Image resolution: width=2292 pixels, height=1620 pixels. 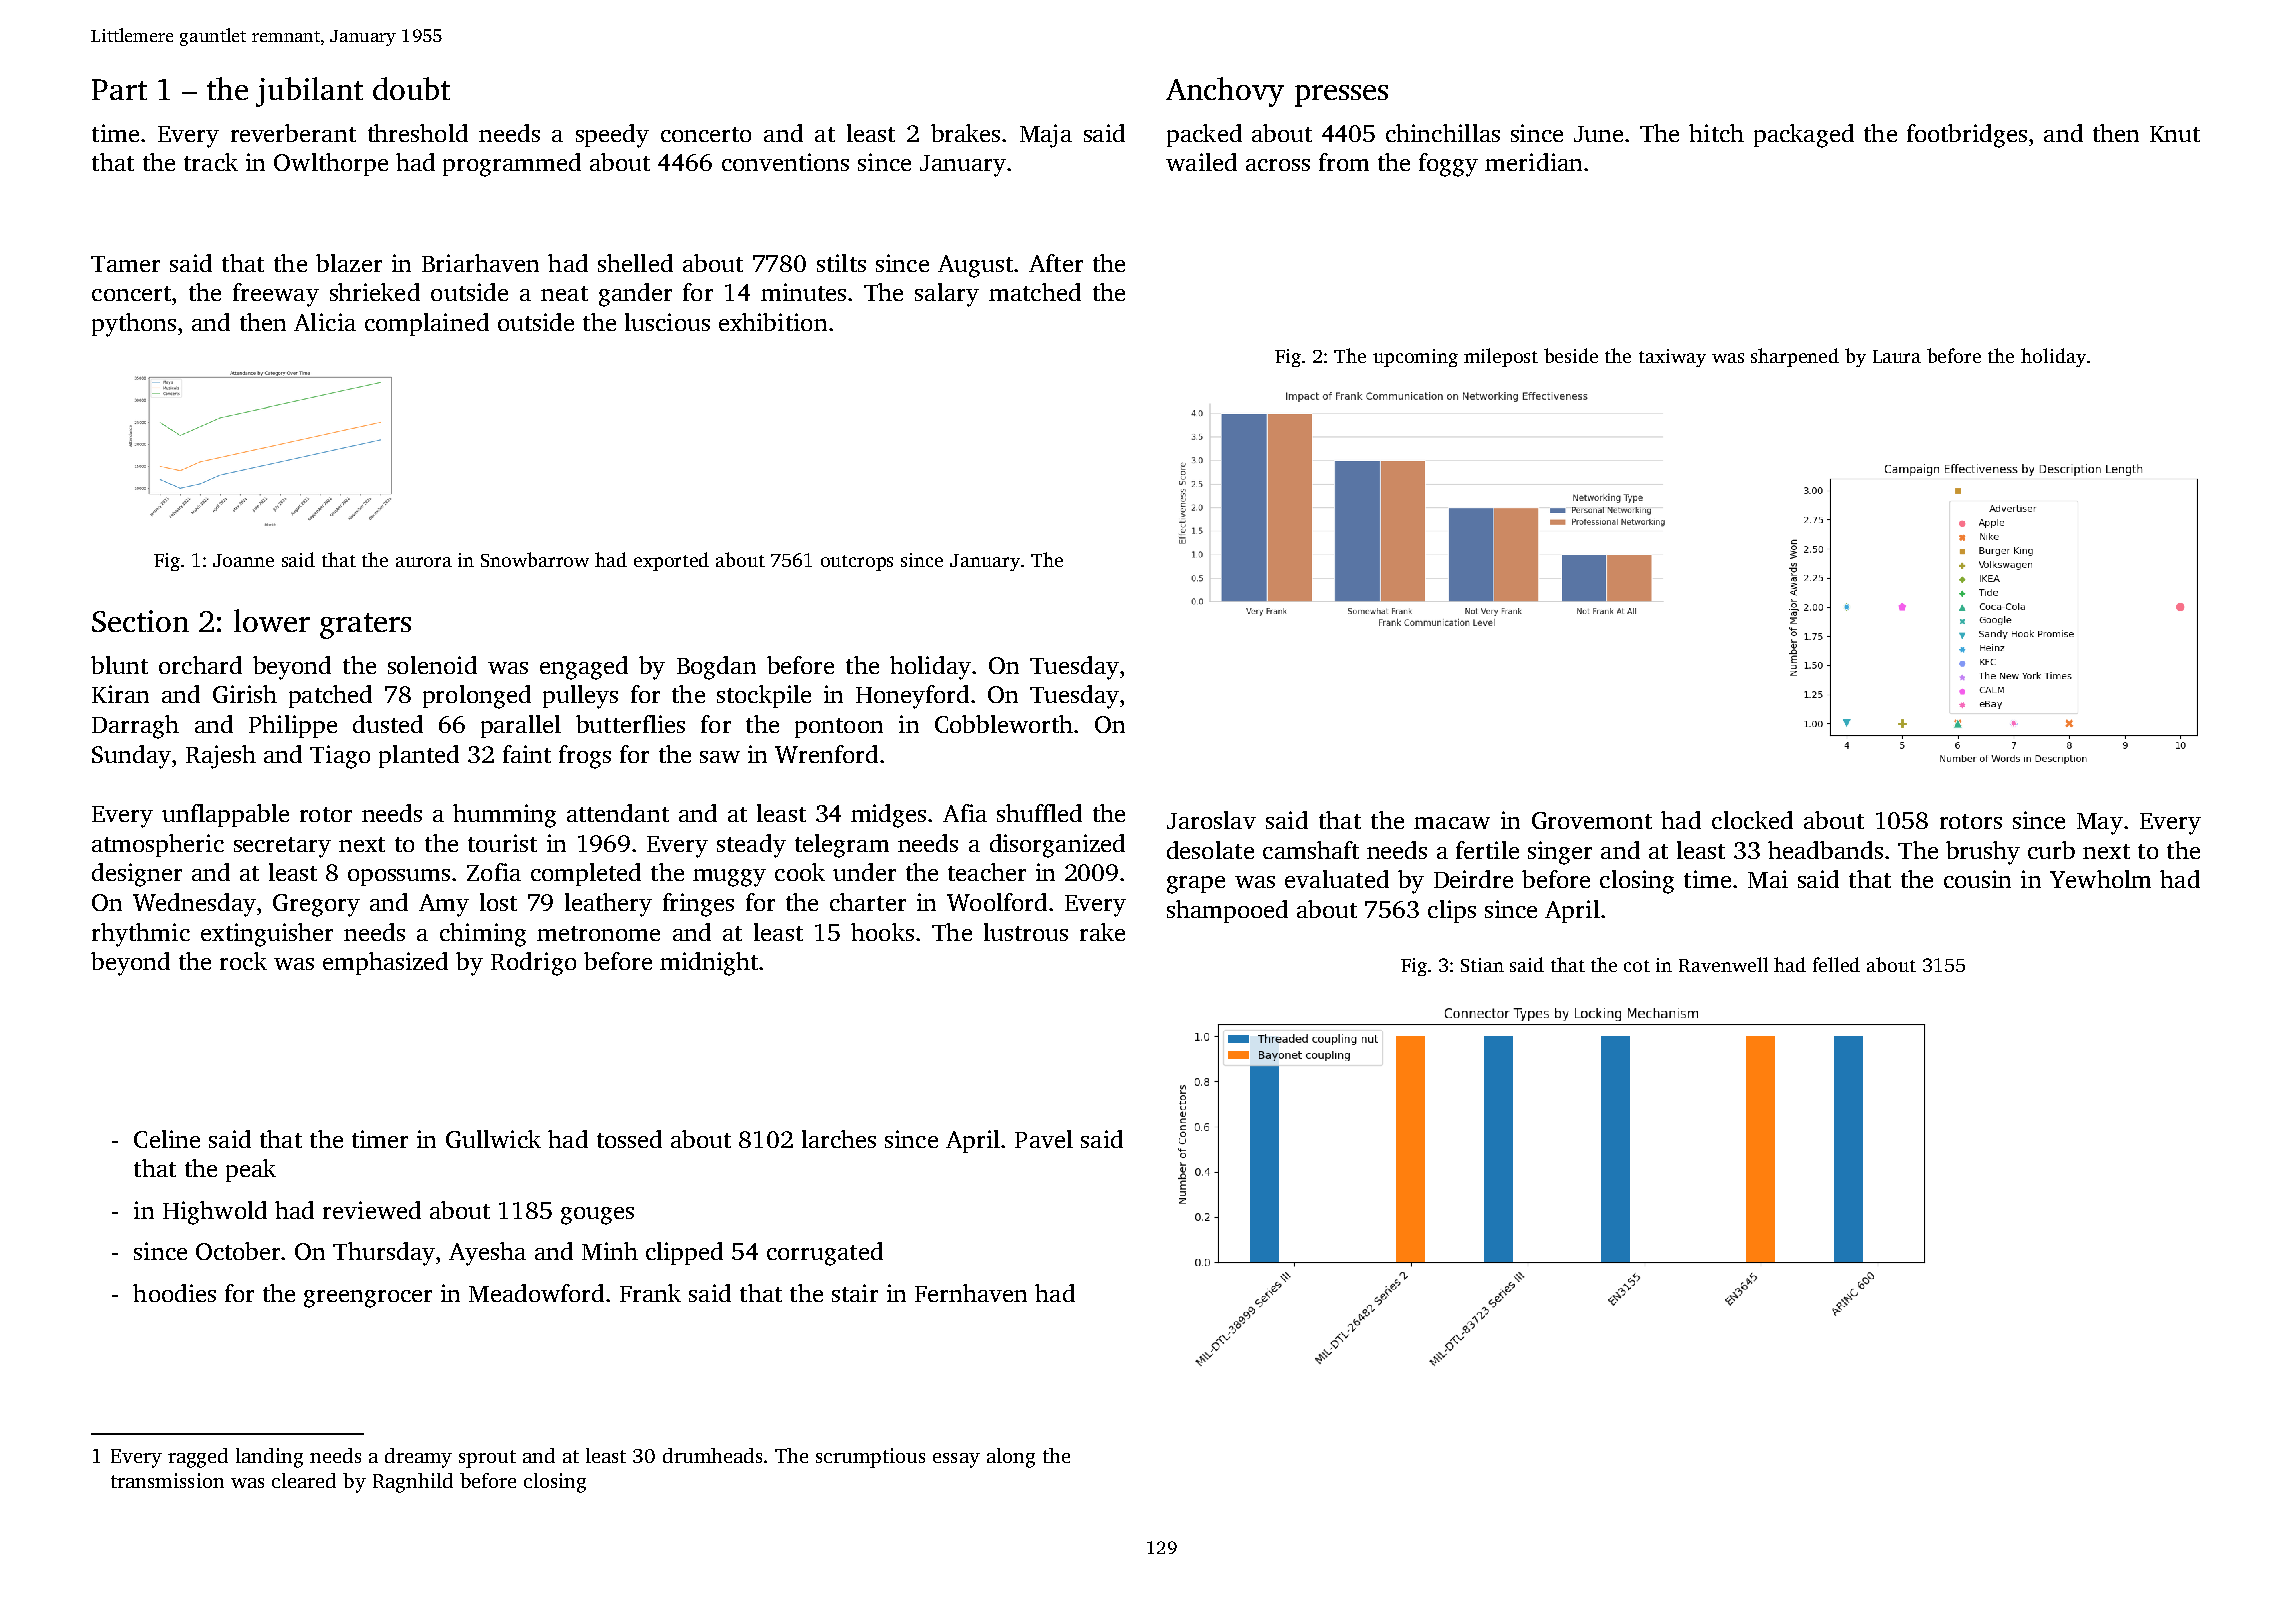 What do you see at coordinates (137, 875) in the image?
I see `designer` at bounding box center [137, 875].
